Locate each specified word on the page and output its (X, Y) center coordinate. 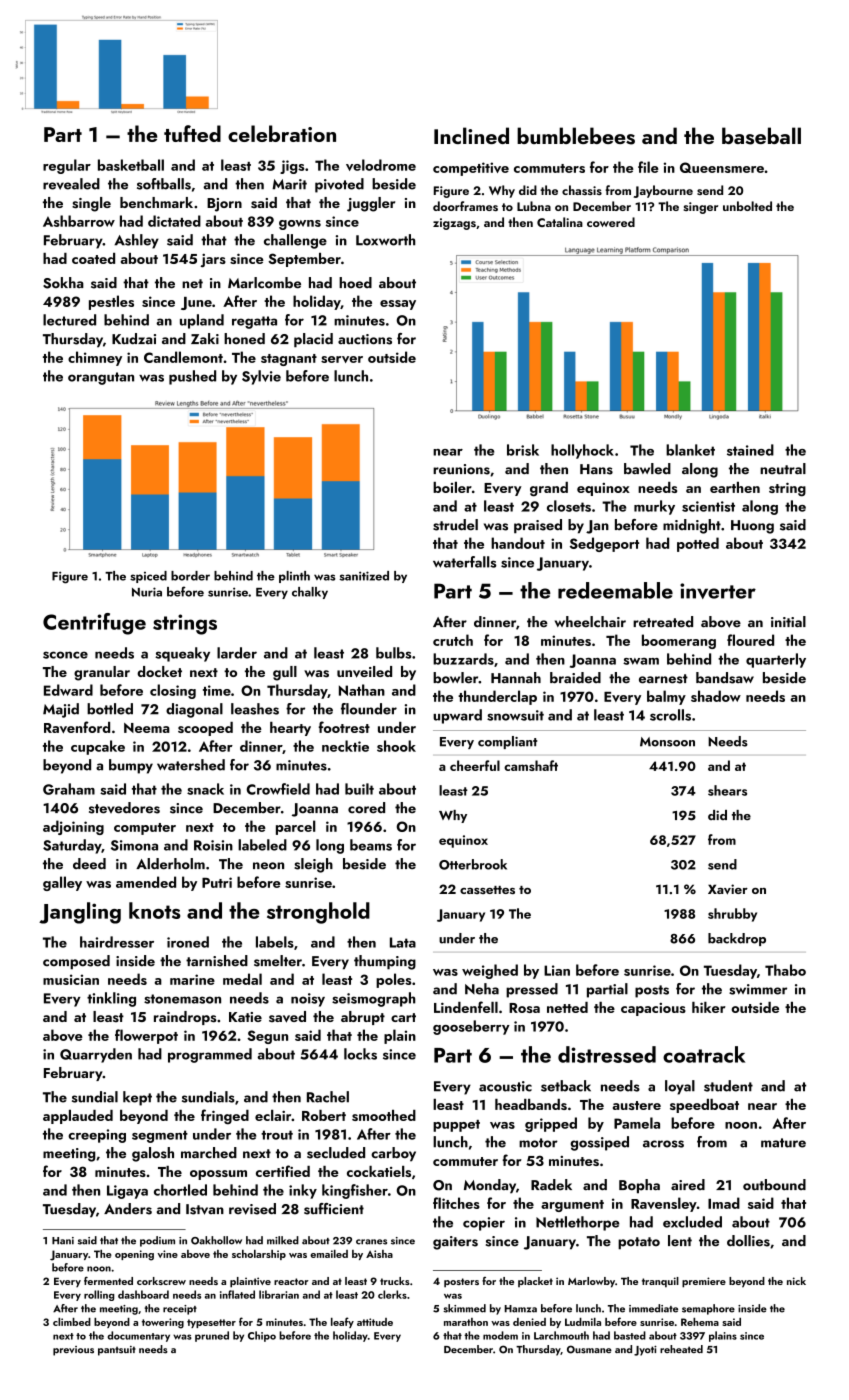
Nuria (147, 592)
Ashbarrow (79, 221)
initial (788, 622)
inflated (237, 1294)
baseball (761, 136)
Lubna (534, 206)
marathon (466, 1322)
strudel (455, 525)
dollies (748, 1241)
